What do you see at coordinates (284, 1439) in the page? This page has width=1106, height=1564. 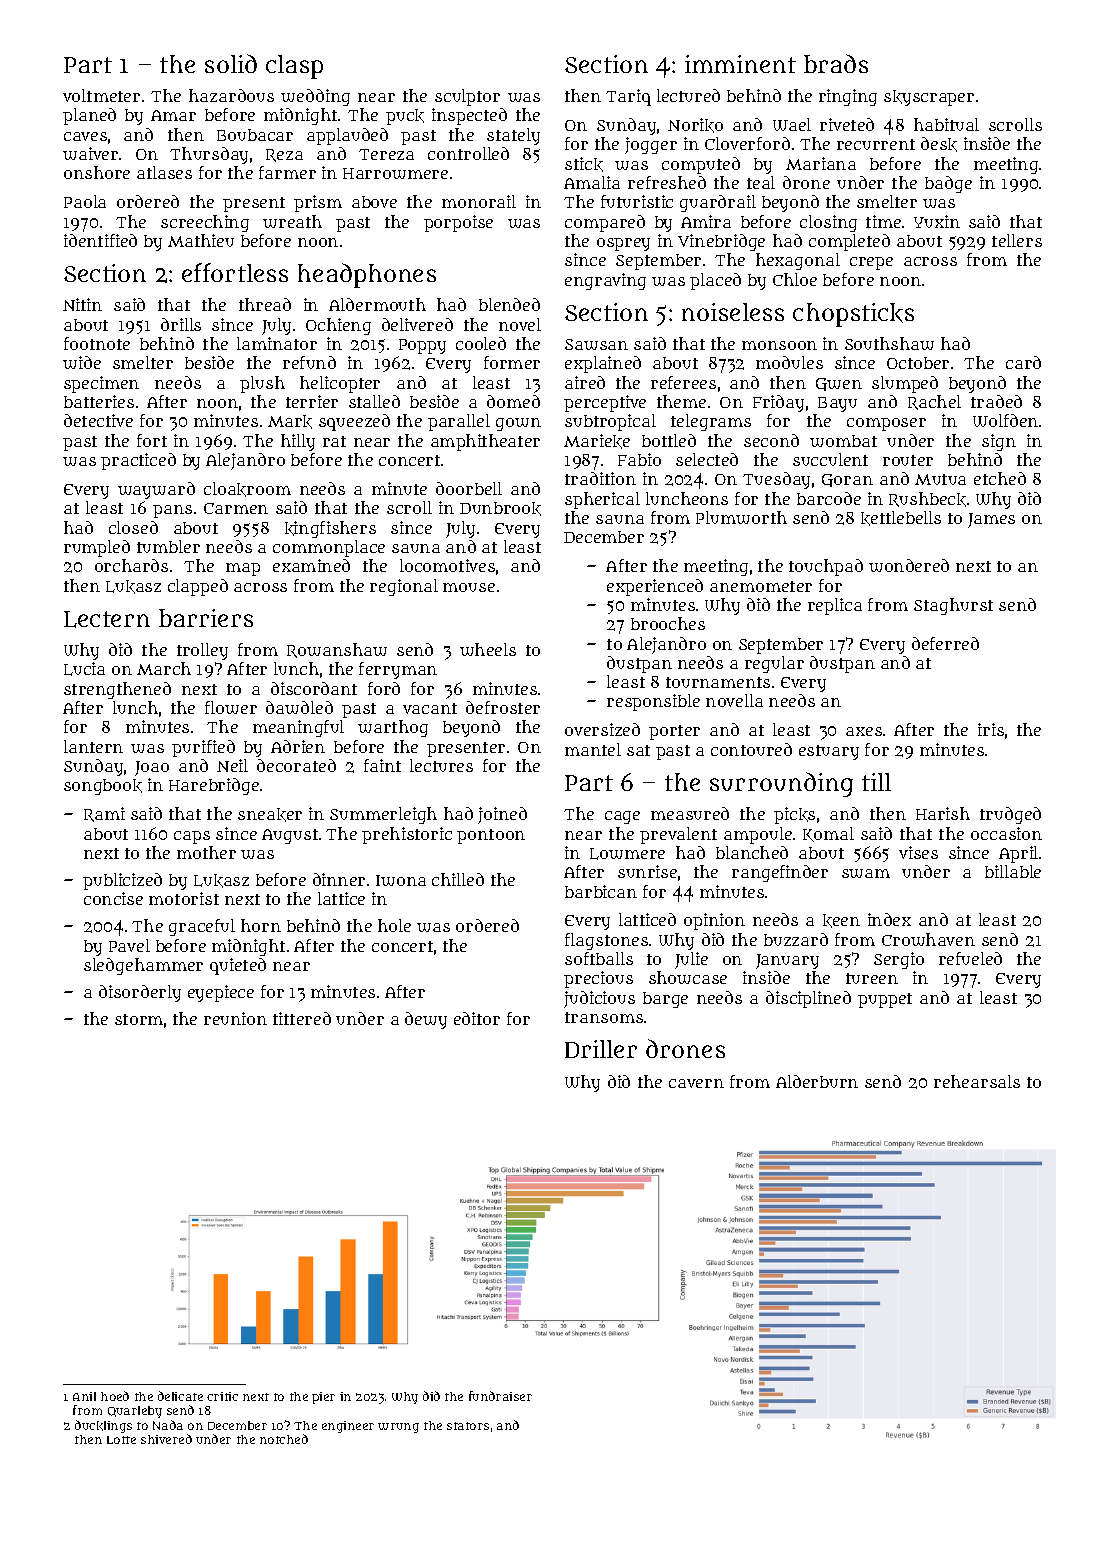 I see `notched` at bounding box center [284, 1439].
